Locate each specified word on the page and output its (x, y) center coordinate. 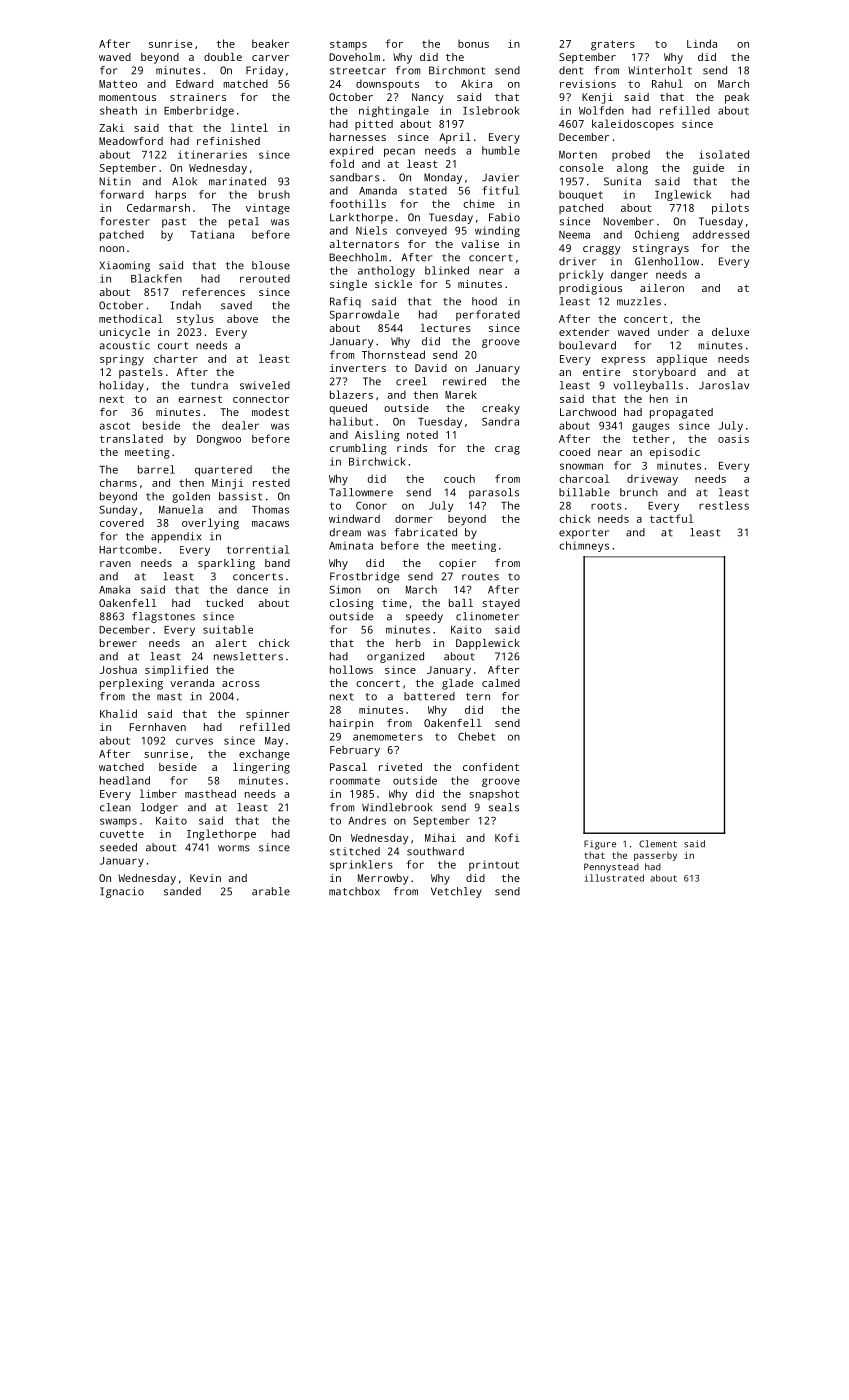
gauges (651, 427)
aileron (662, 288)
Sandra (500, 421)
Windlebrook (397, 807)
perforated (488, 315)
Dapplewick (488, 644)
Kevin (205, 878)
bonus (473, 44)
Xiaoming (124, 266)
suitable (228, 629)
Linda (702, 43)
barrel (156, 469)
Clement (658, 844)
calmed (501, 683)
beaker (270, 43)
